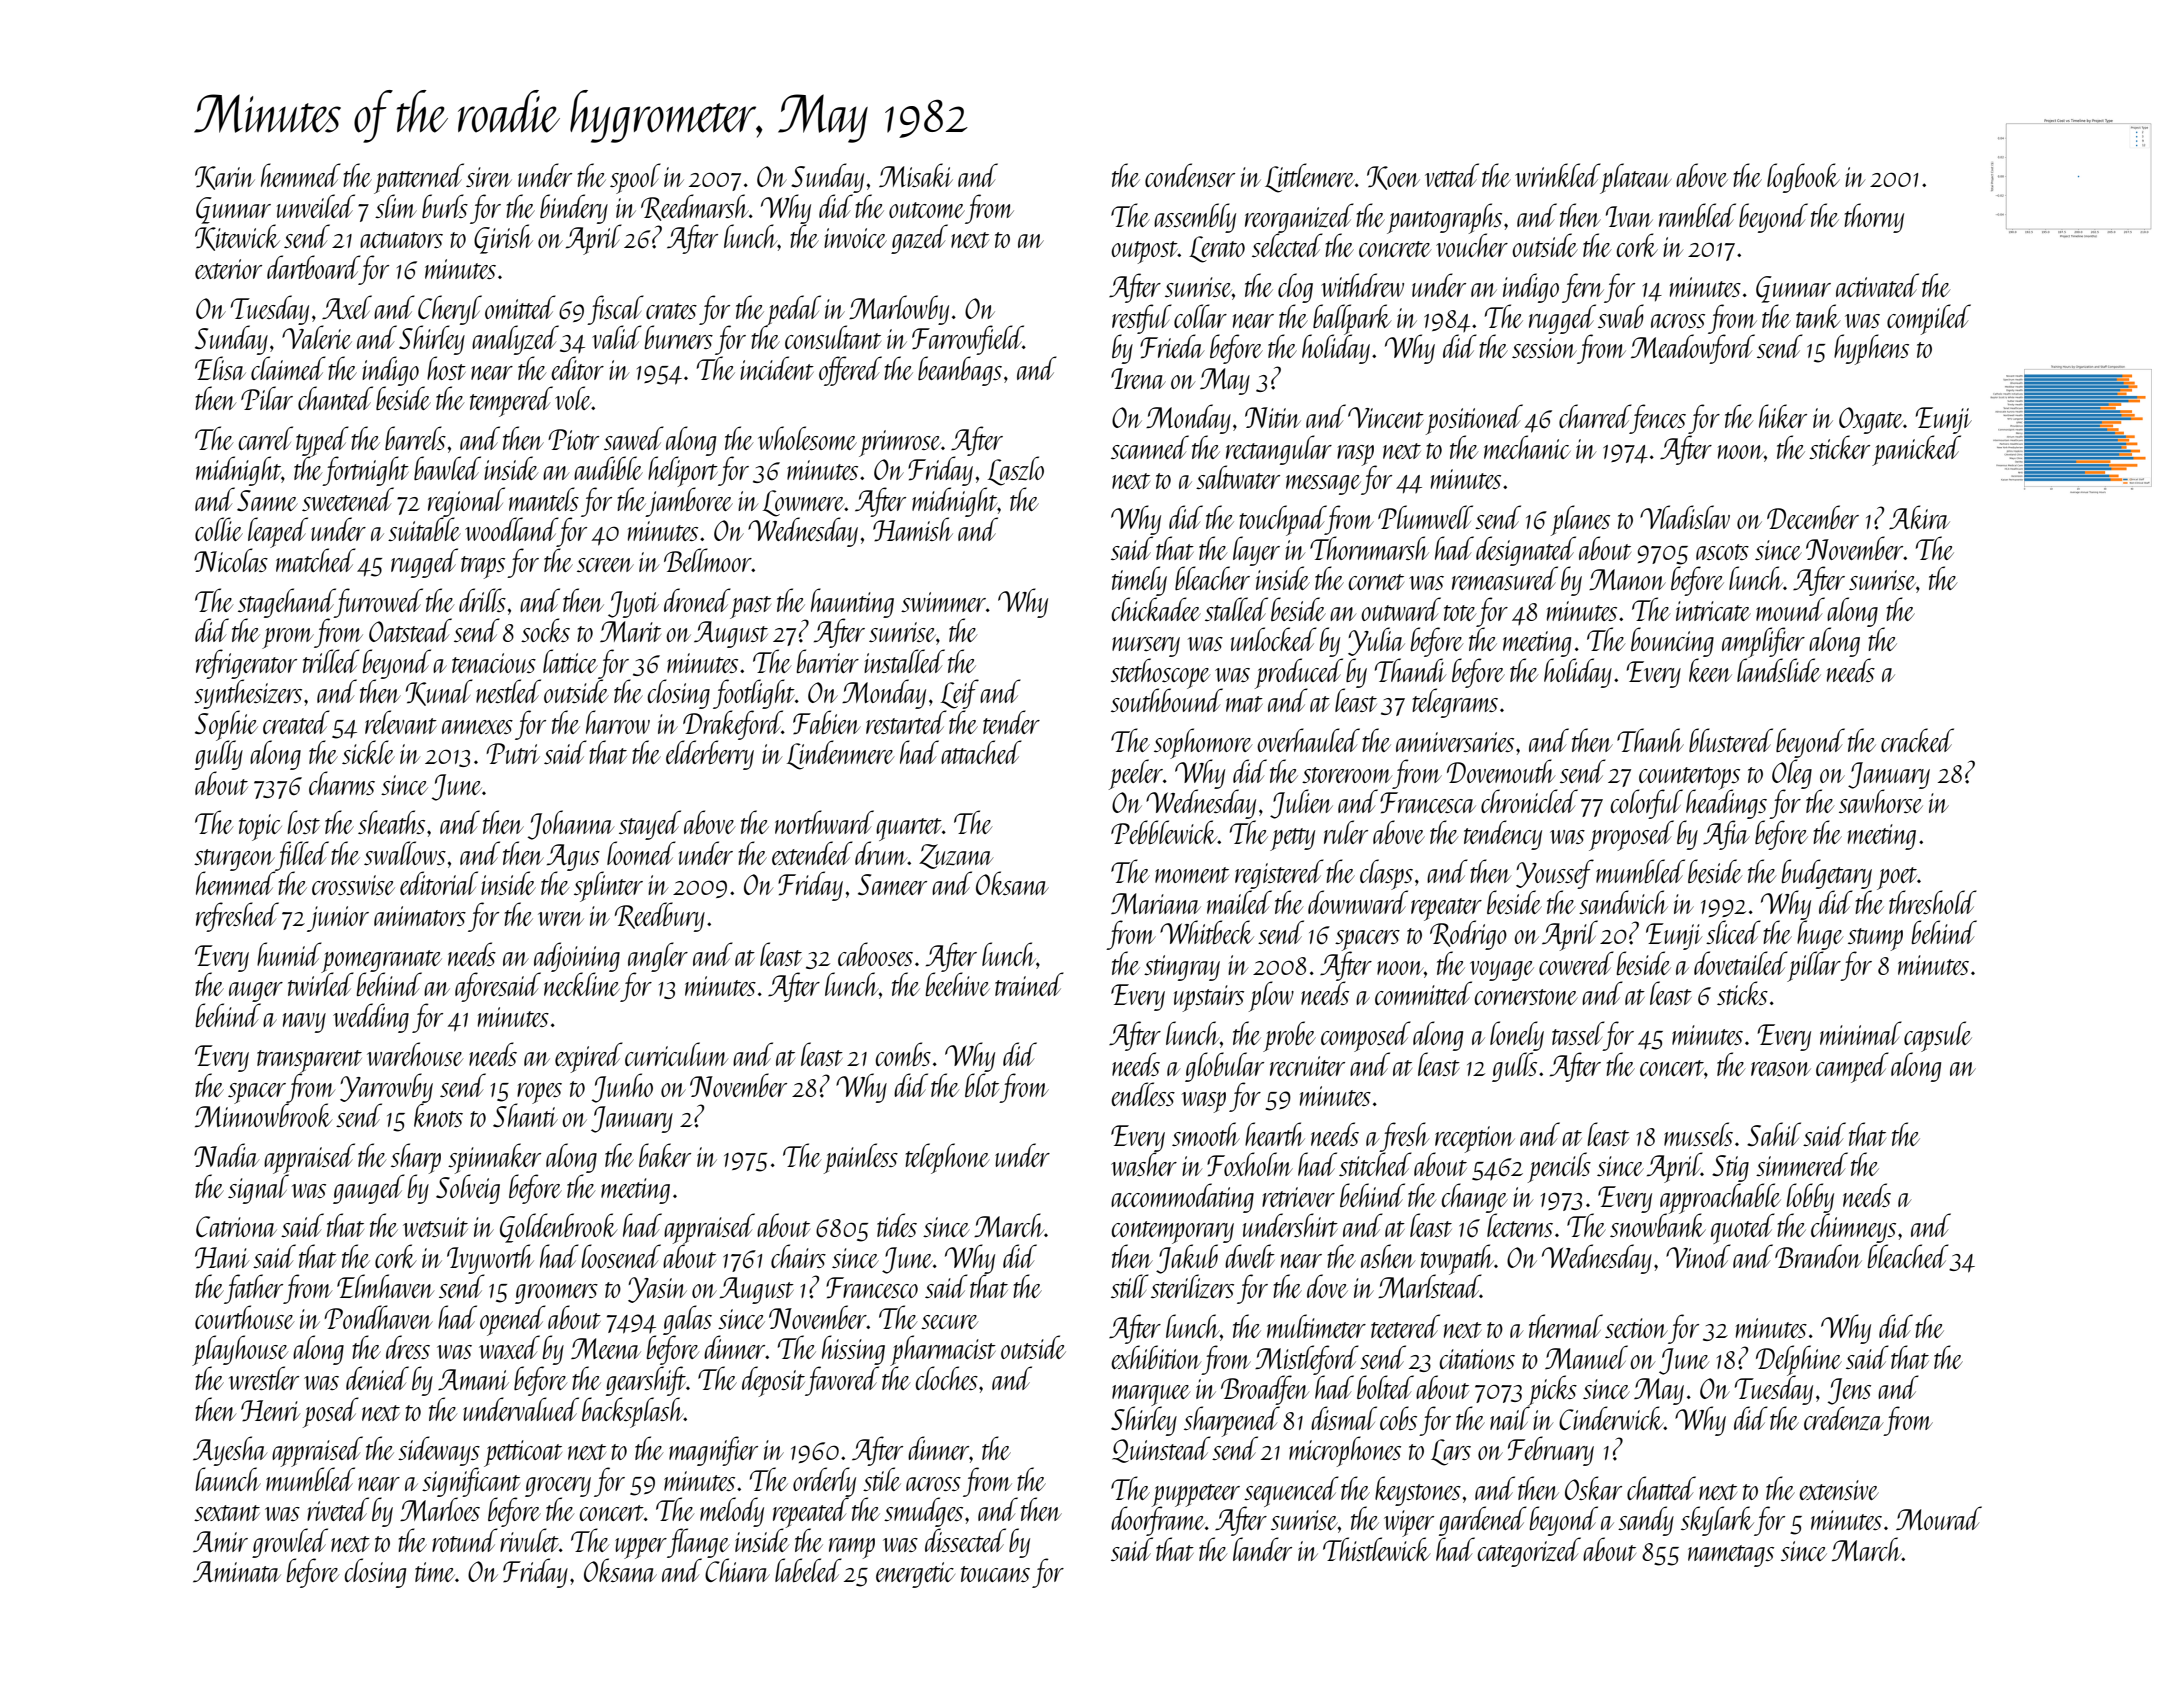 The height and width of the screenshot is (1683, 2178). What do you see at coordinates (1722, 552) in the screenshot?
I see `ascots` at bounding box center [1722, 552].
